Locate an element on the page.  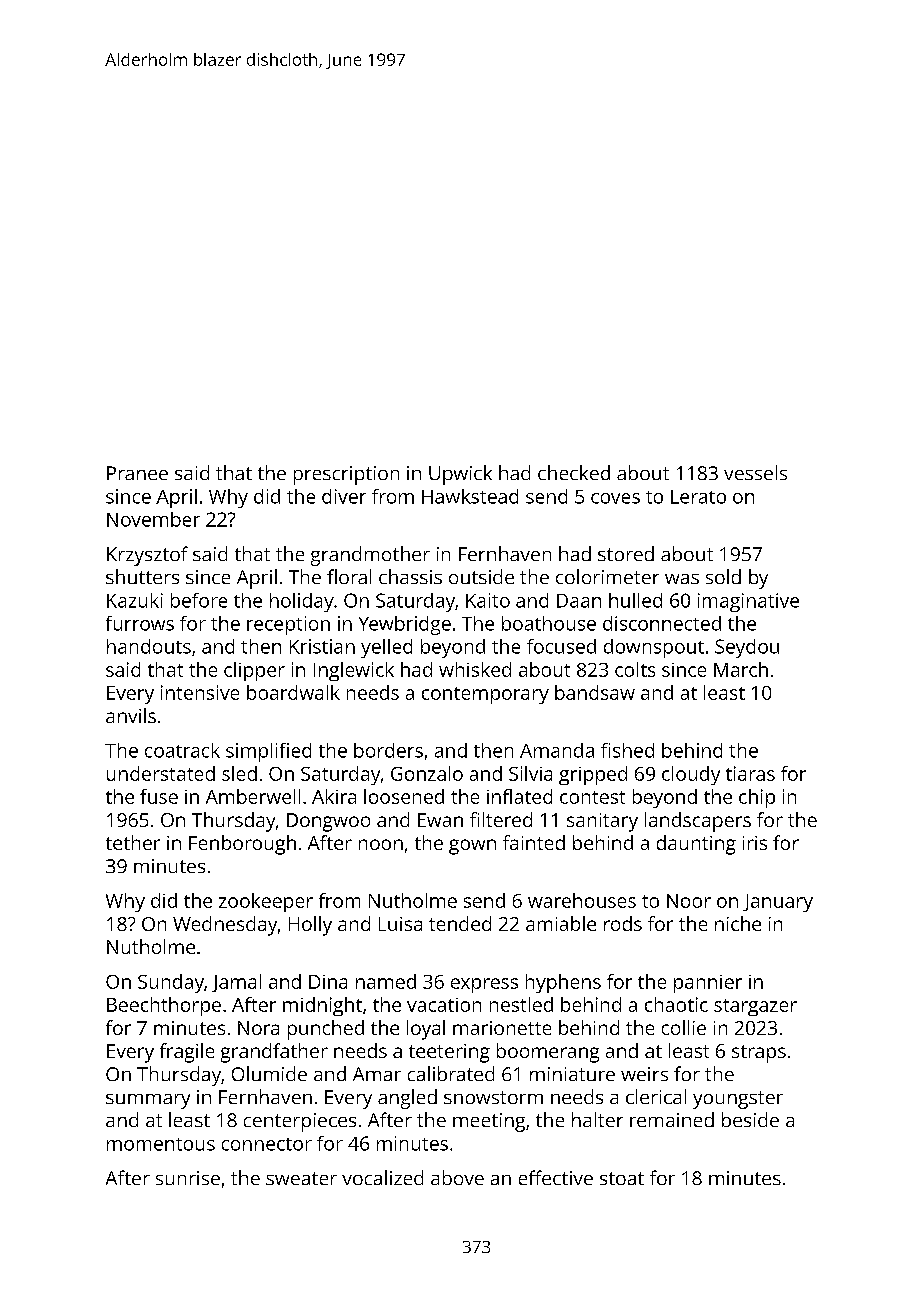
Upwick is located at coordinates (460, 475).
